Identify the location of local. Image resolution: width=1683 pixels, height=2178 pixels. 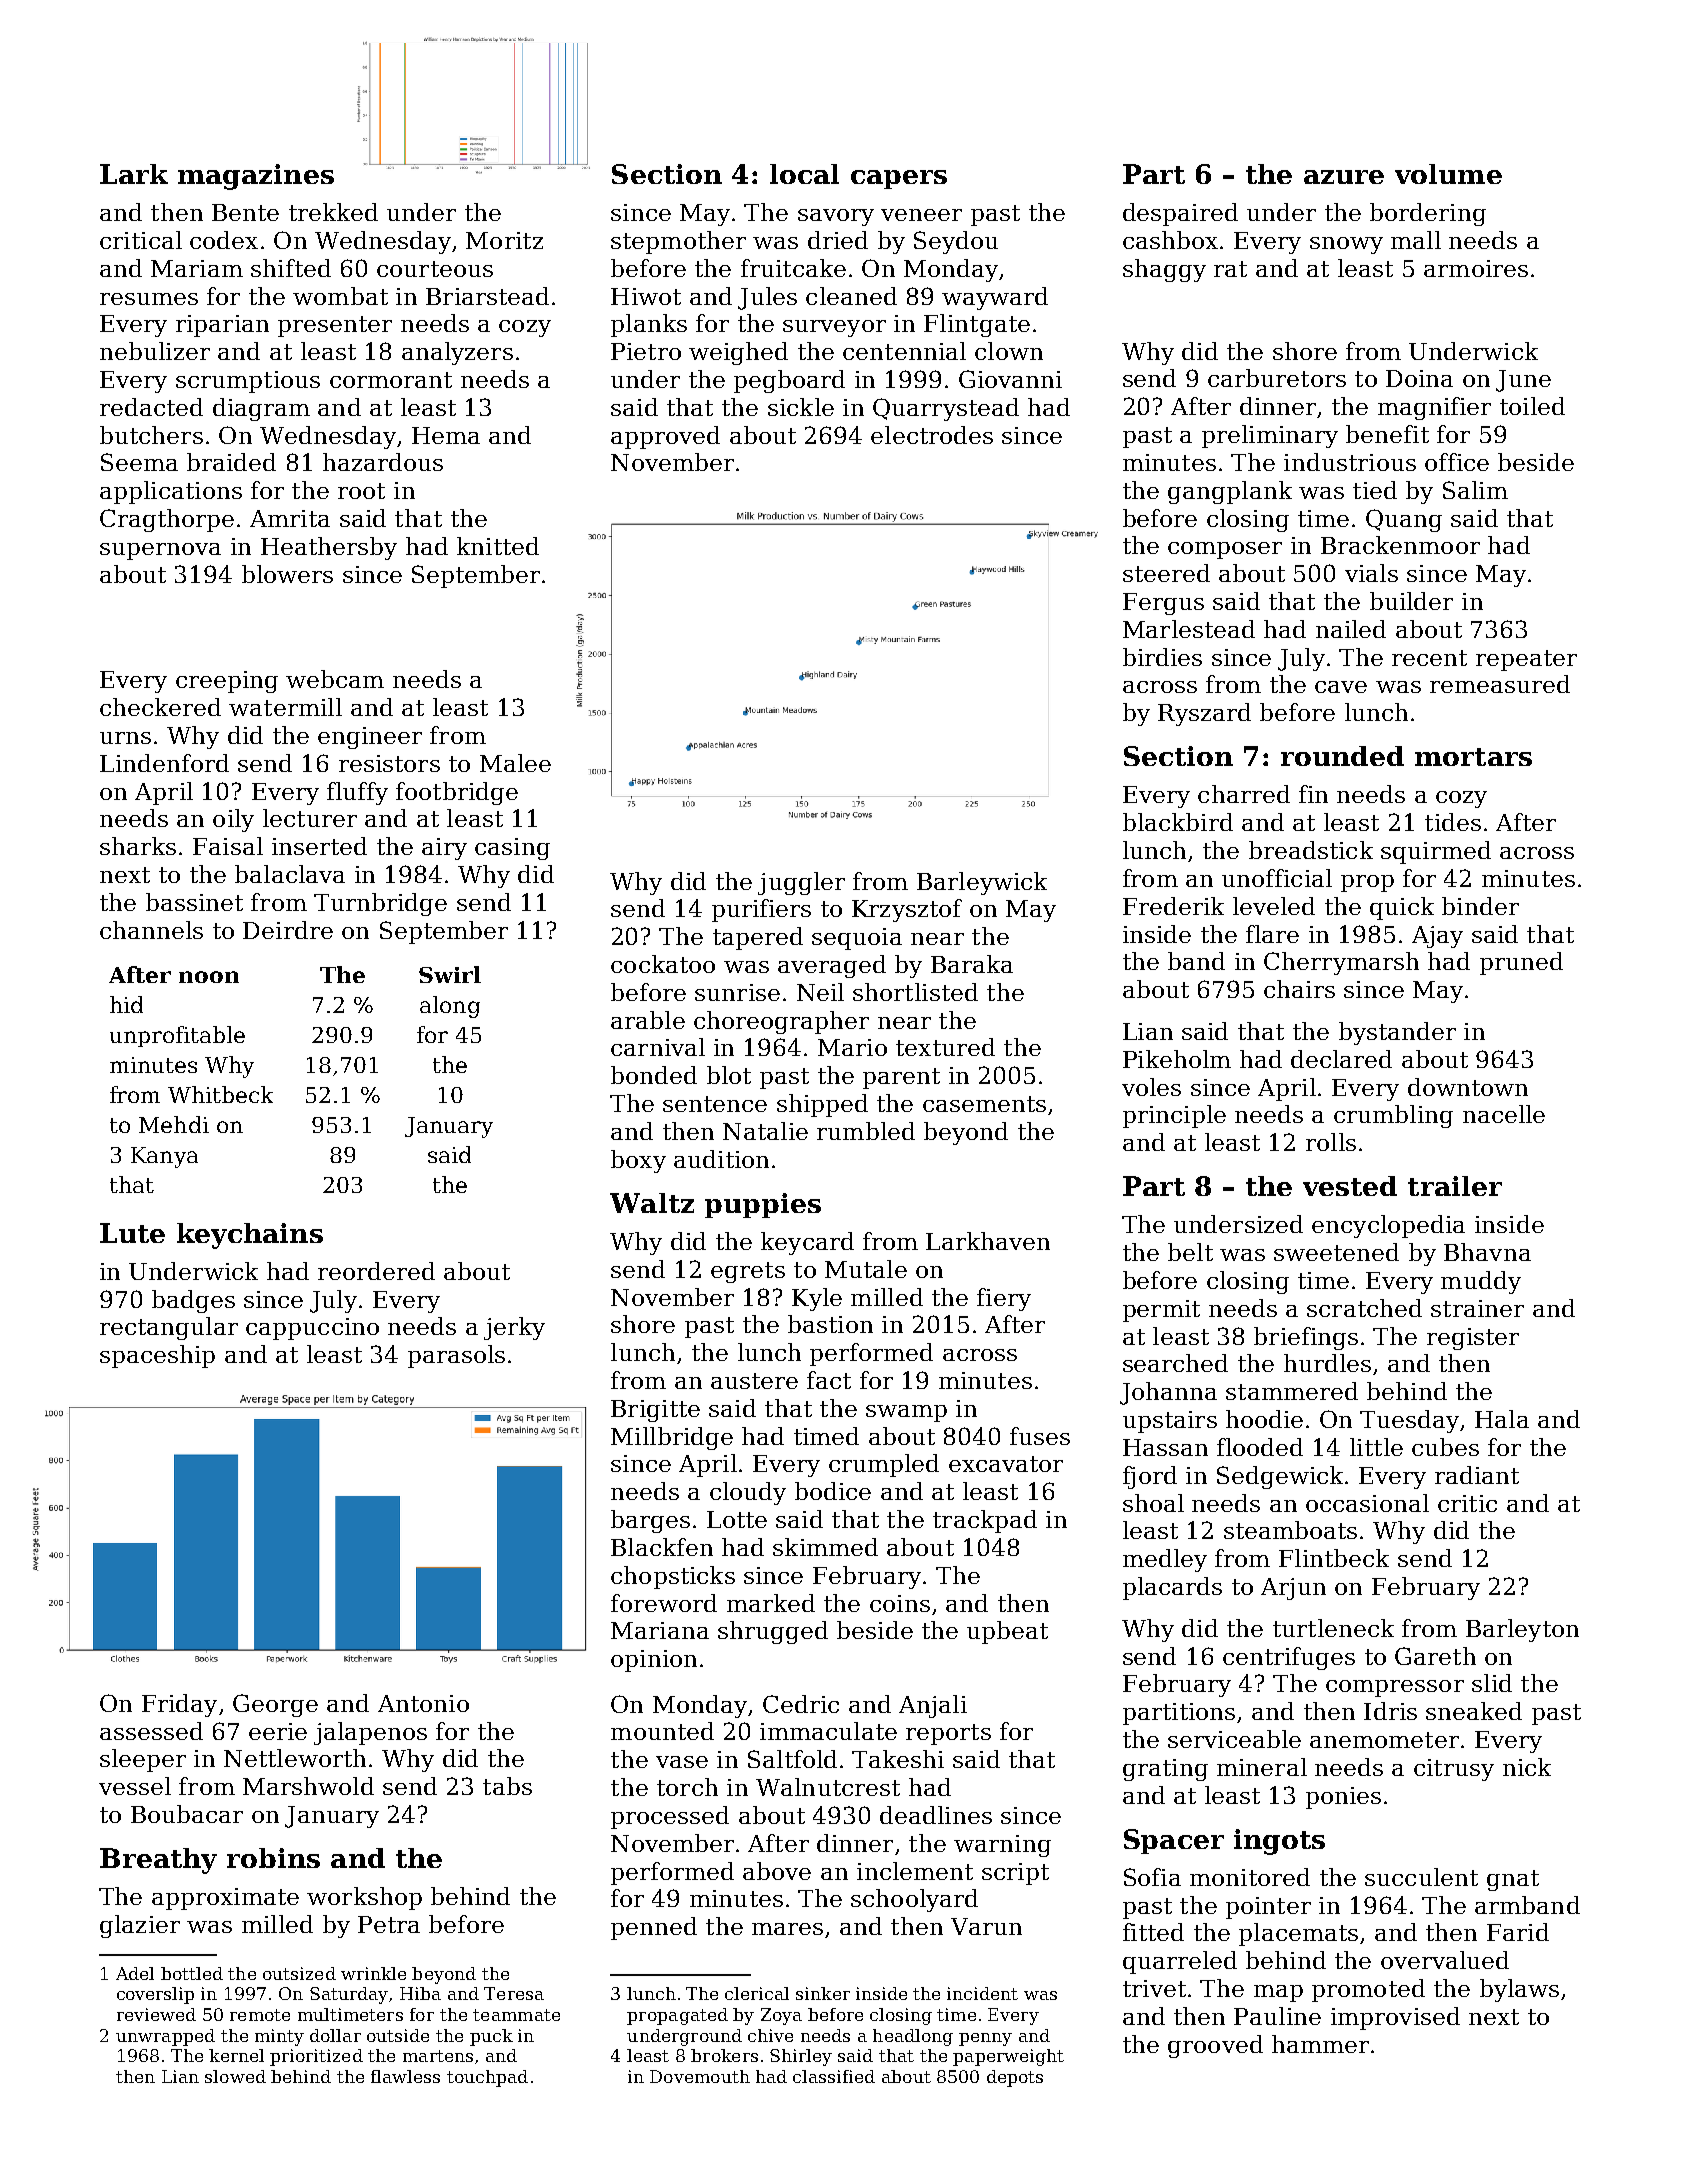
(804, 174).
